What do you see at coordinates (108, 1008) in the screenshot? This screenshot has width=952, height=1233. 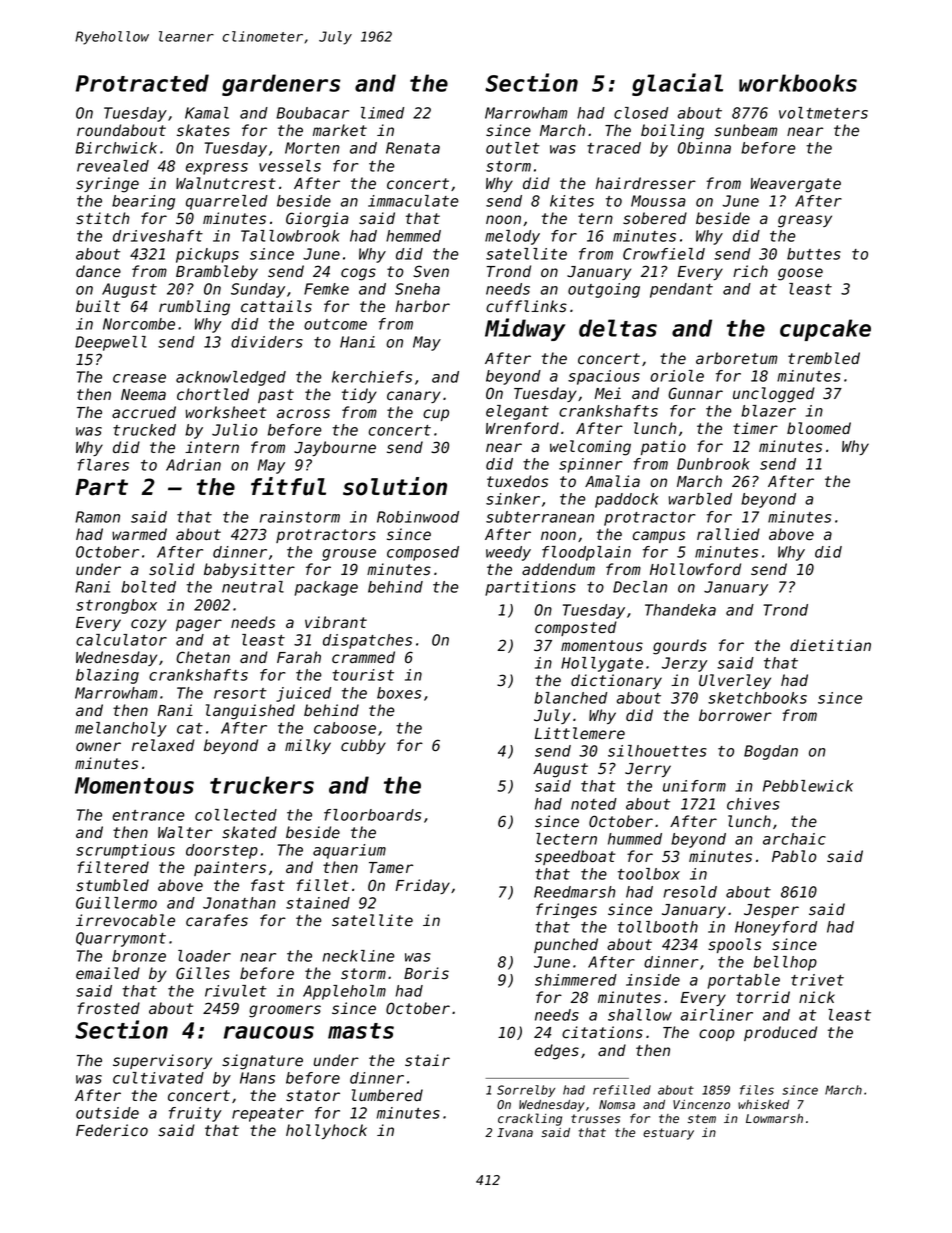 I see `frosted` at bounding box center [108, 1008].
